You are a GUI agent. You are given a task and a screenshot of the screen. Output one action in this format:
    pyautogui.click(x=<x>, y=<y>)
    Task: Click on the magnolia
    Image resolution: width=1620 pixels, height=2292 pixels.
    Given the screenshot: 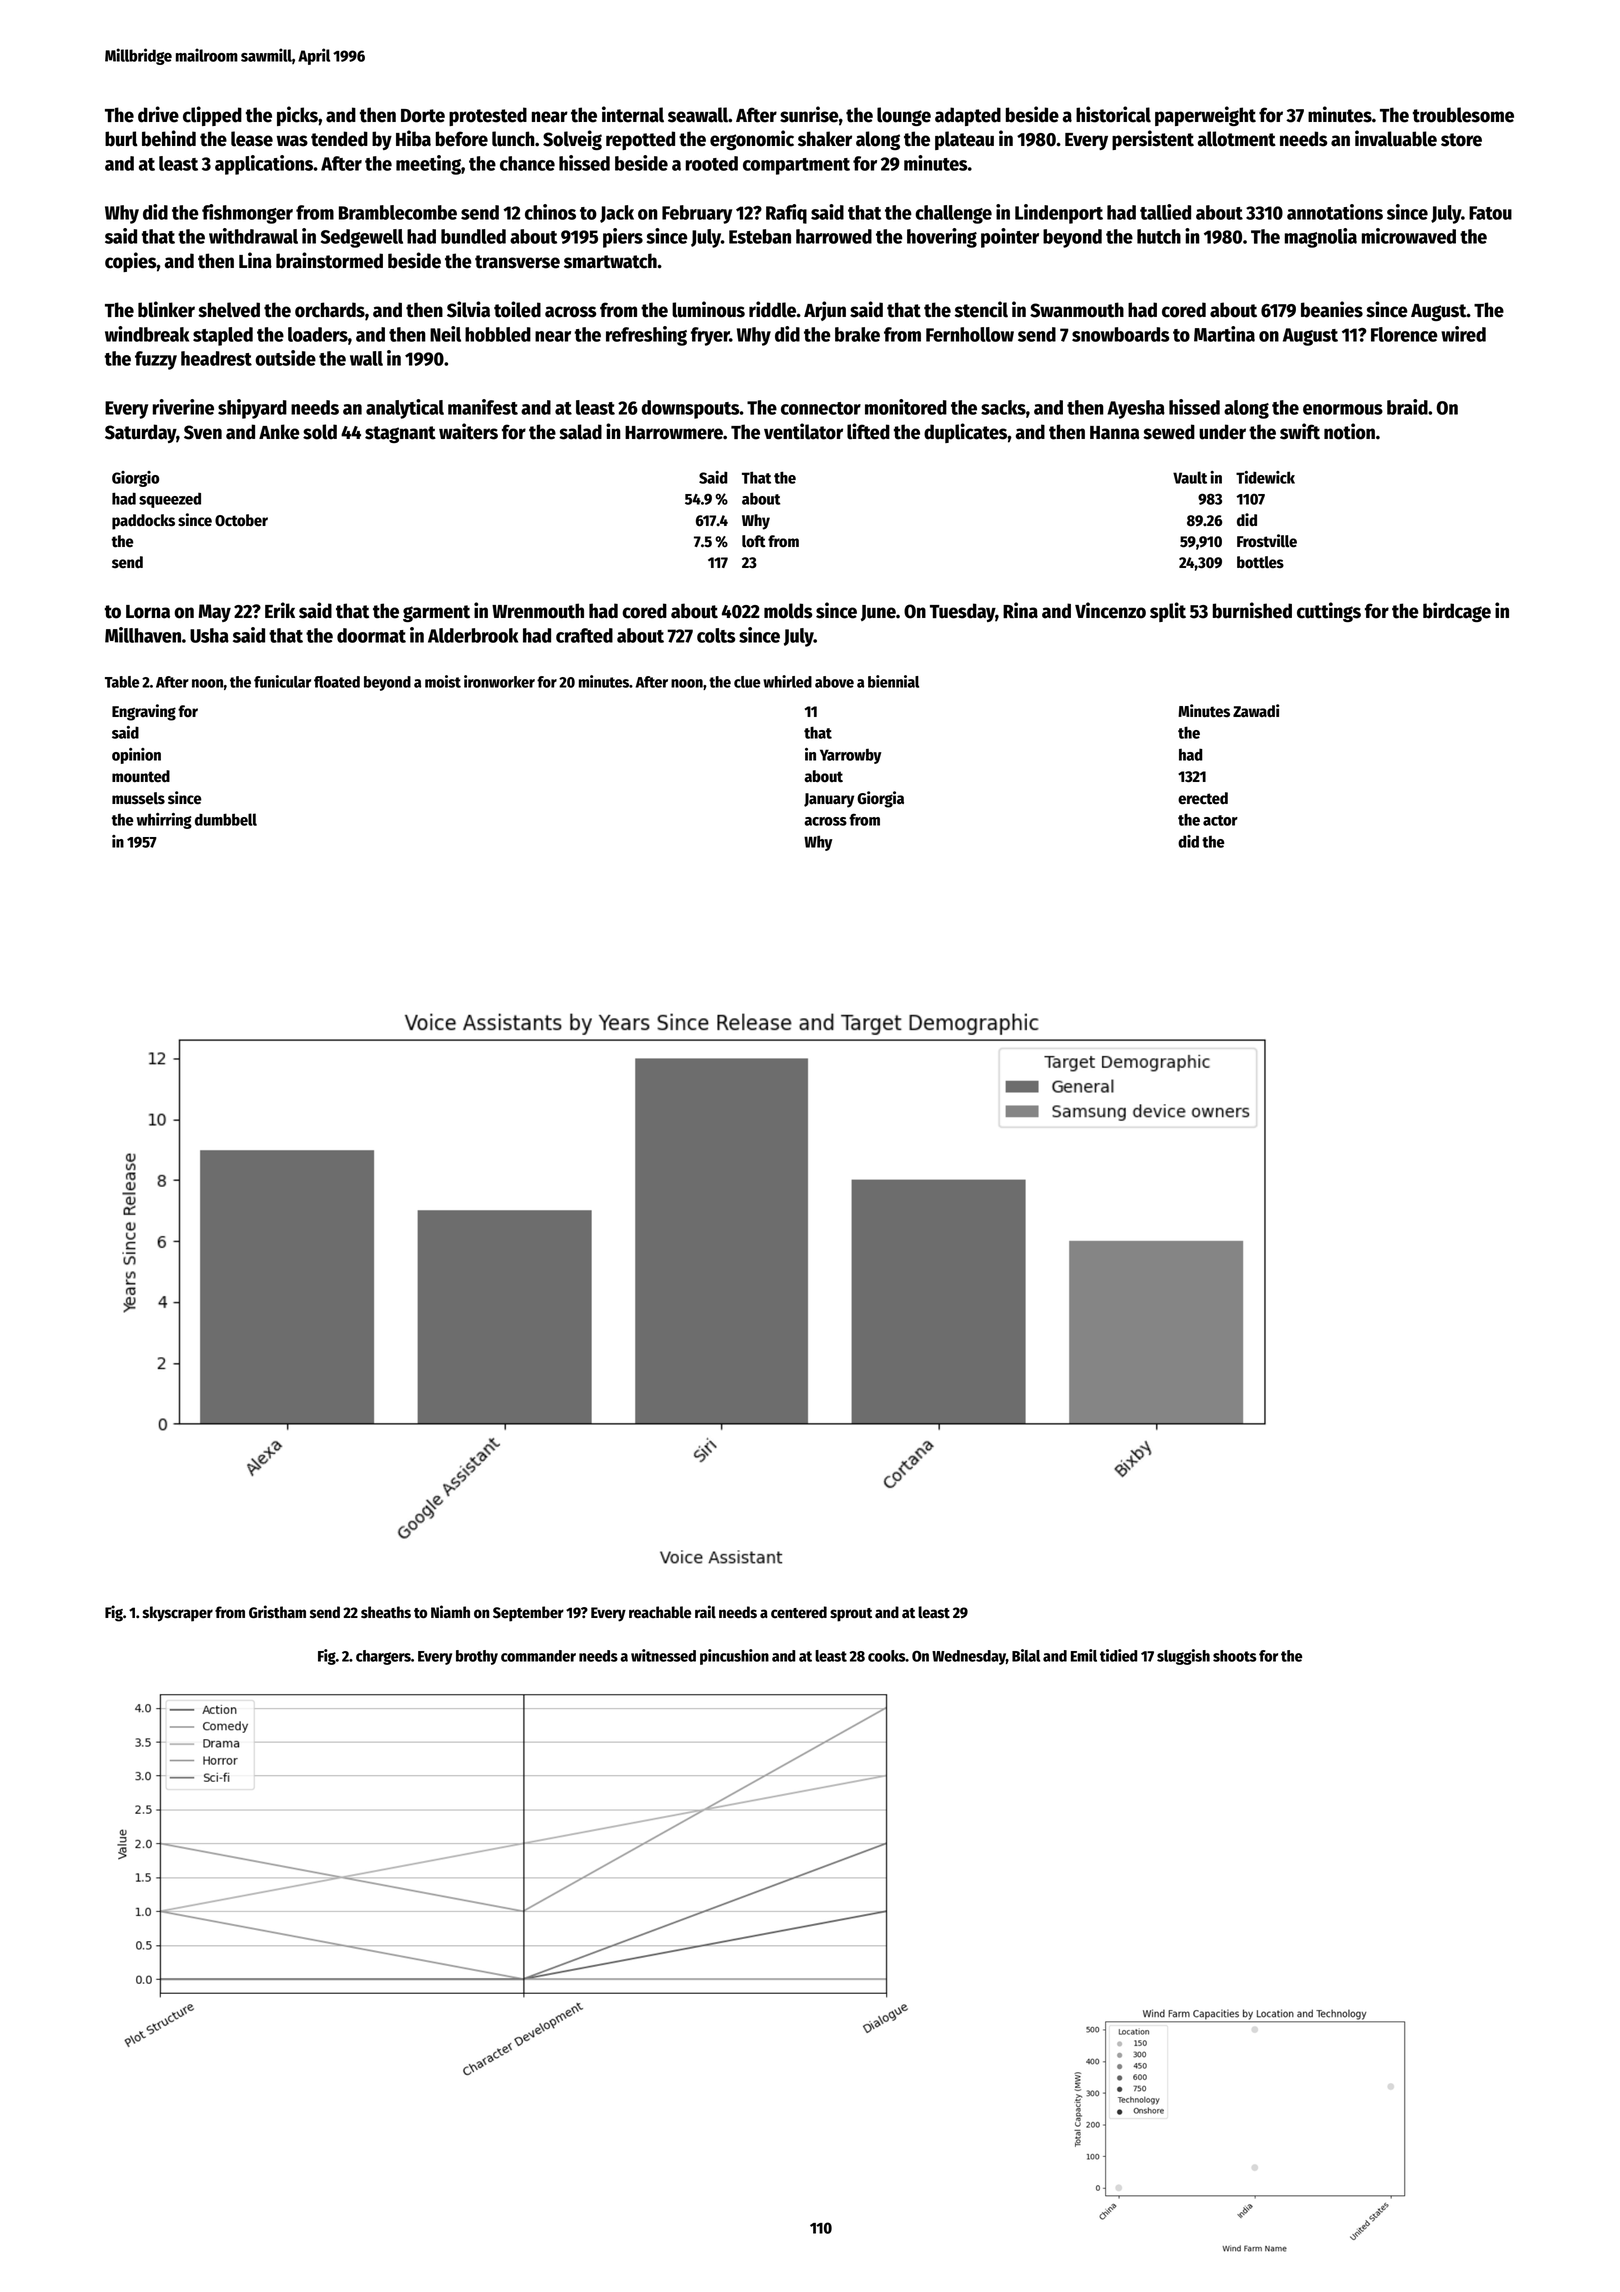 What is the action you would take?
    pyautogui.click(x=1321, y=238)
